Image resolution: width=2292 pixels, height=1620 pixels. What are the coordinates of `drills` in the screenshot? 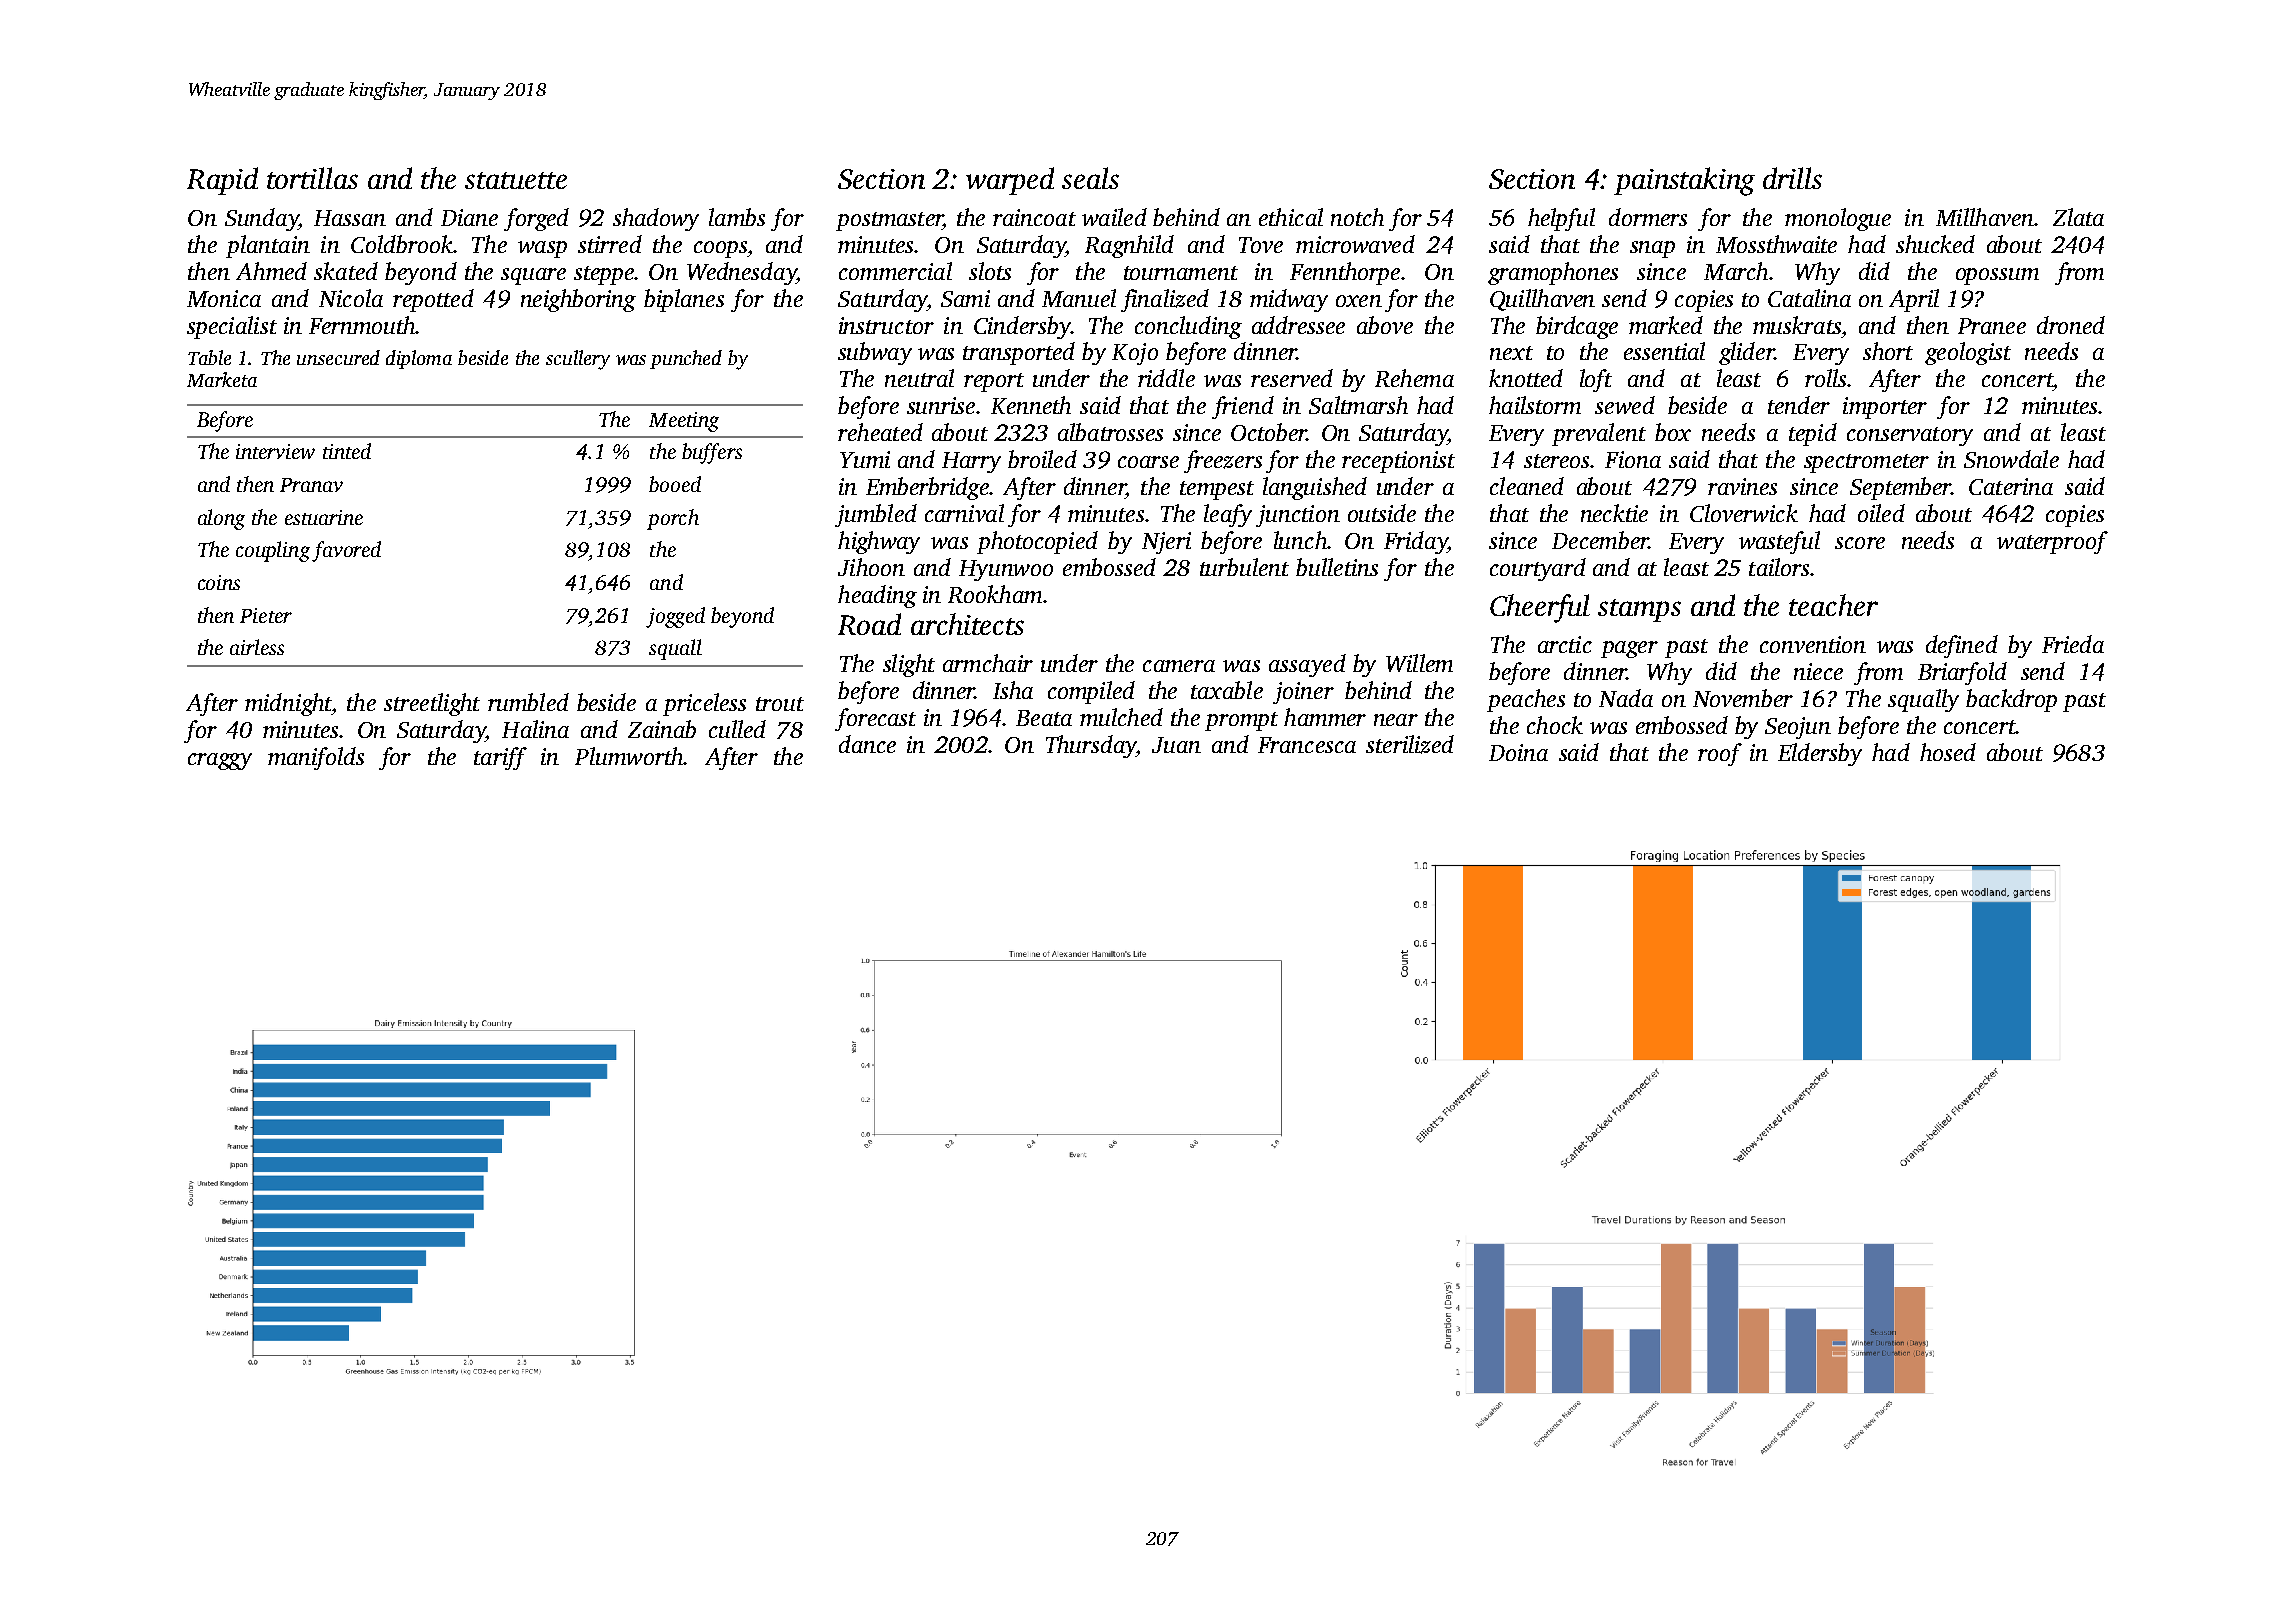 It's located at (1792, 178).
